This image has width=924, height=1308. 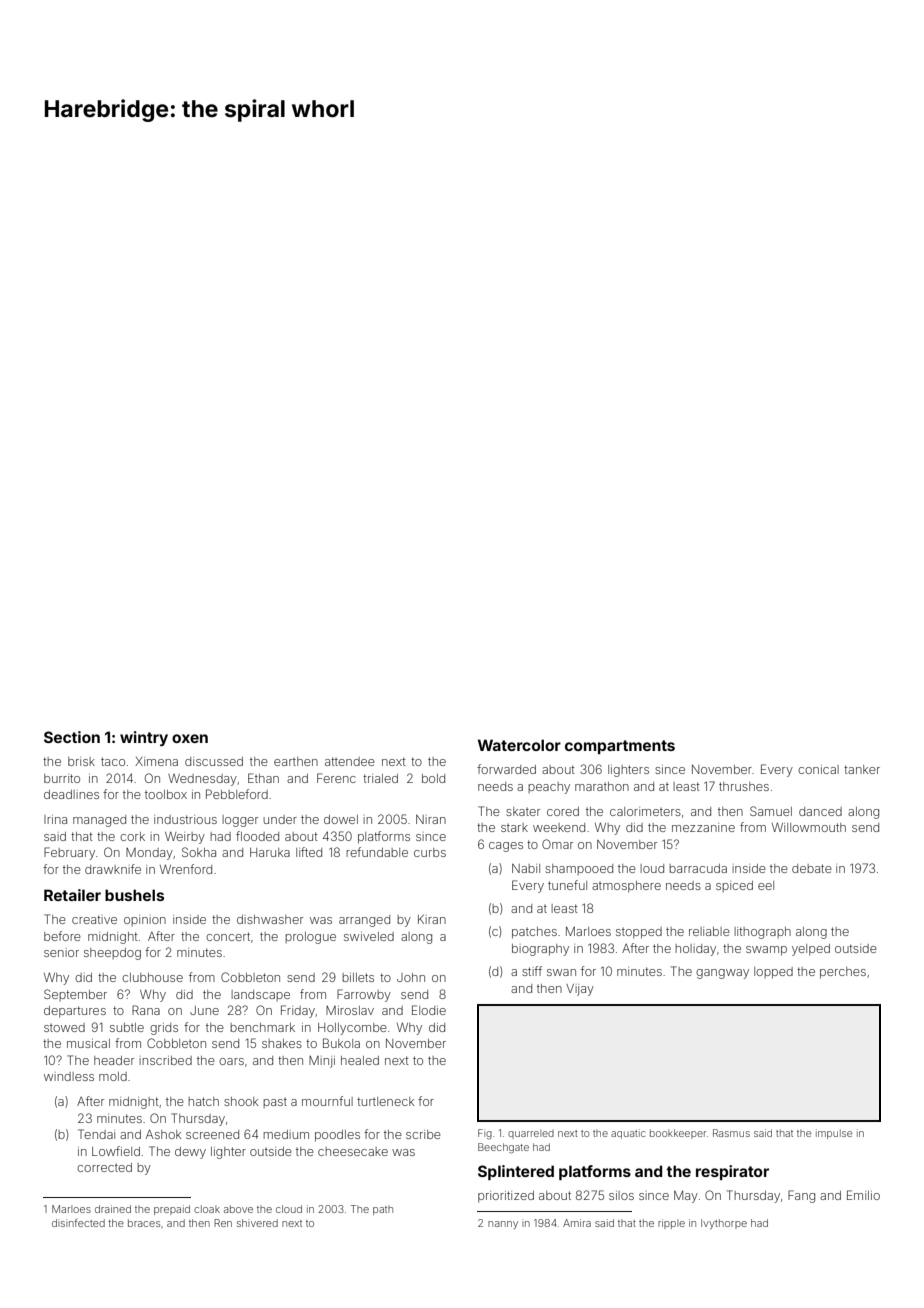 I want to click on concert, so click(x=228, y=936).
